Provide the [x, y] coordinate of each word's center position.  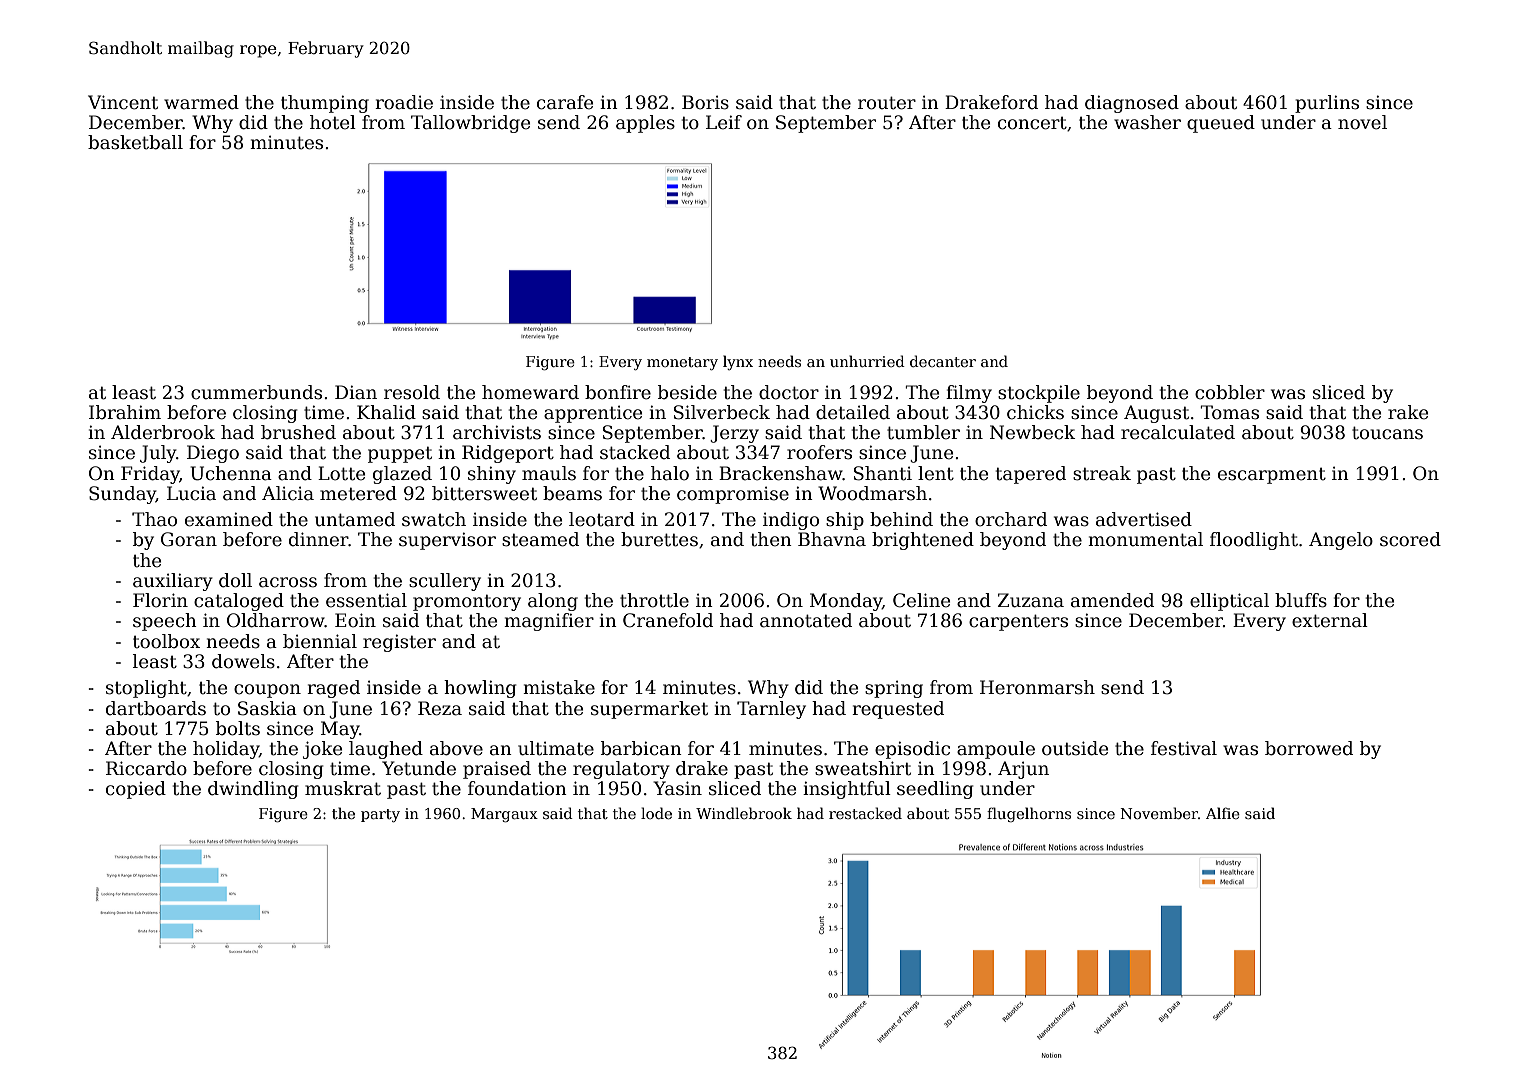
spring [894, 689]
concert [1032, 123]
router [887, 103]
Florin [160, 600]
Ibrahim [125, 412]
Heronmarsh [1037, 687]
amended [1112, 600]
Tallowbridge [470, 124]
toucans [1387, 433]
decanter [943, 361]
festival [1184, 748]
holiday [226, 750]
